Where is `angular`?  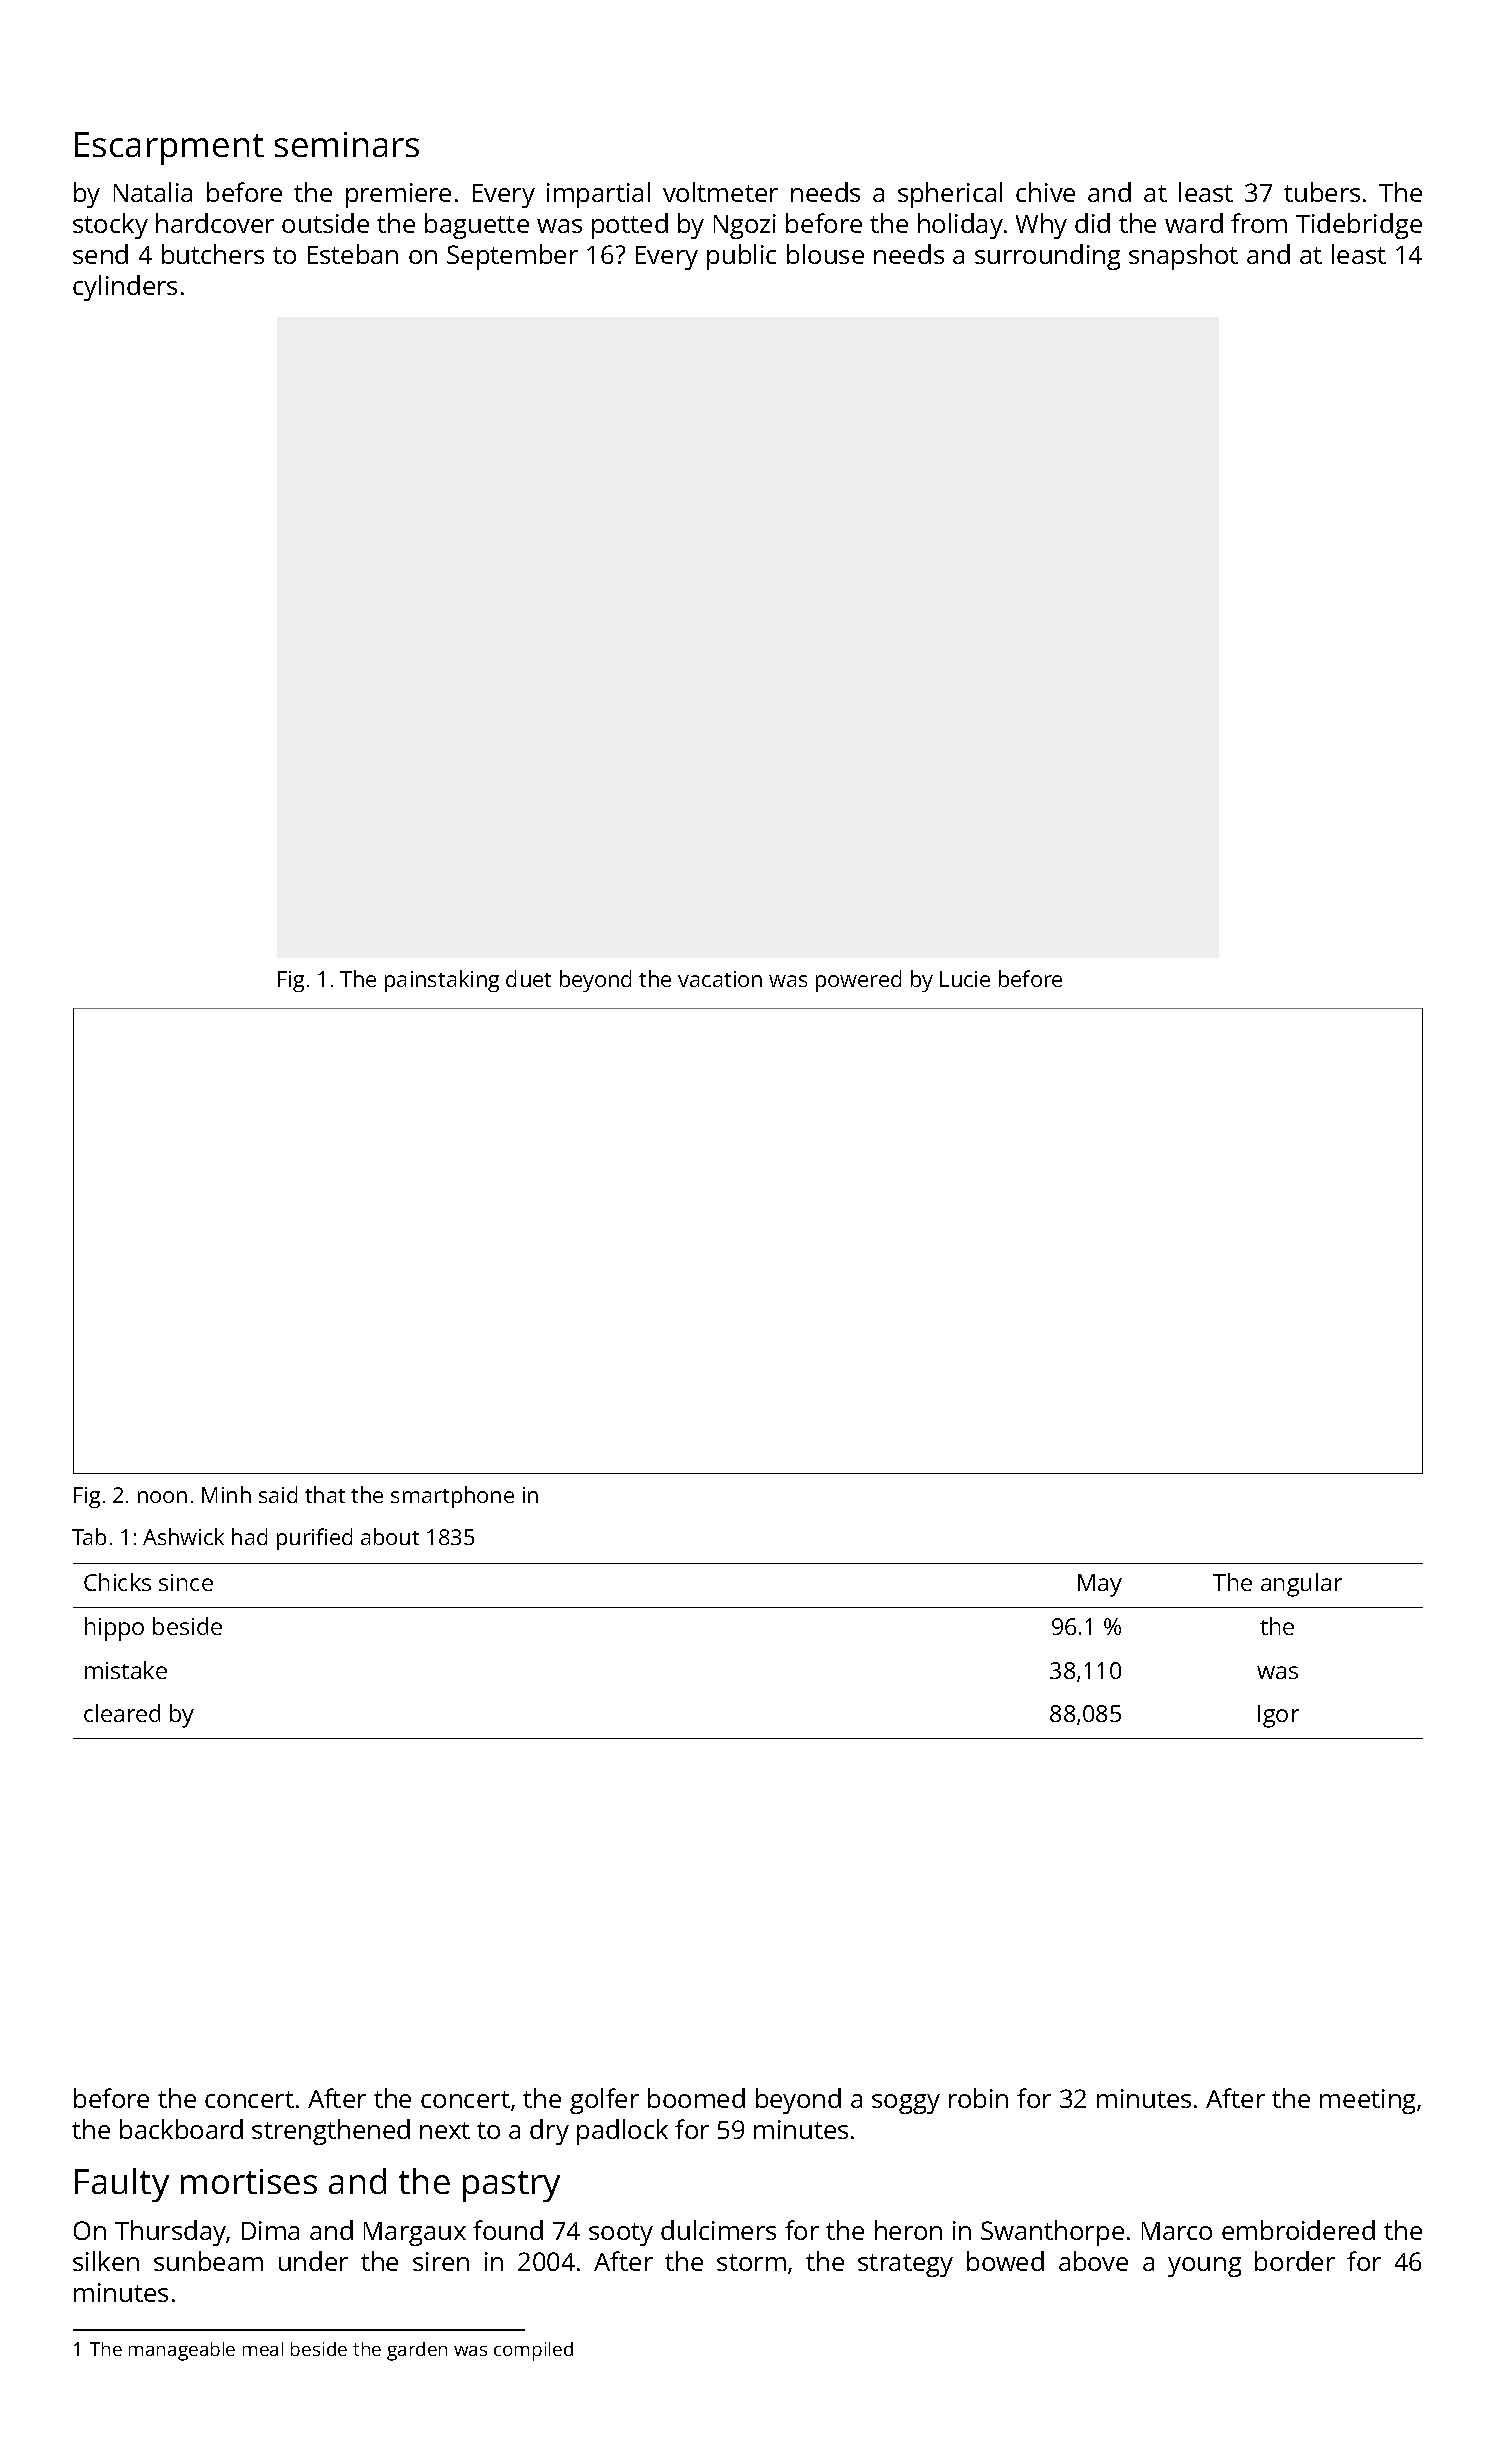 angular is located at coordinates (1301, 1585).
